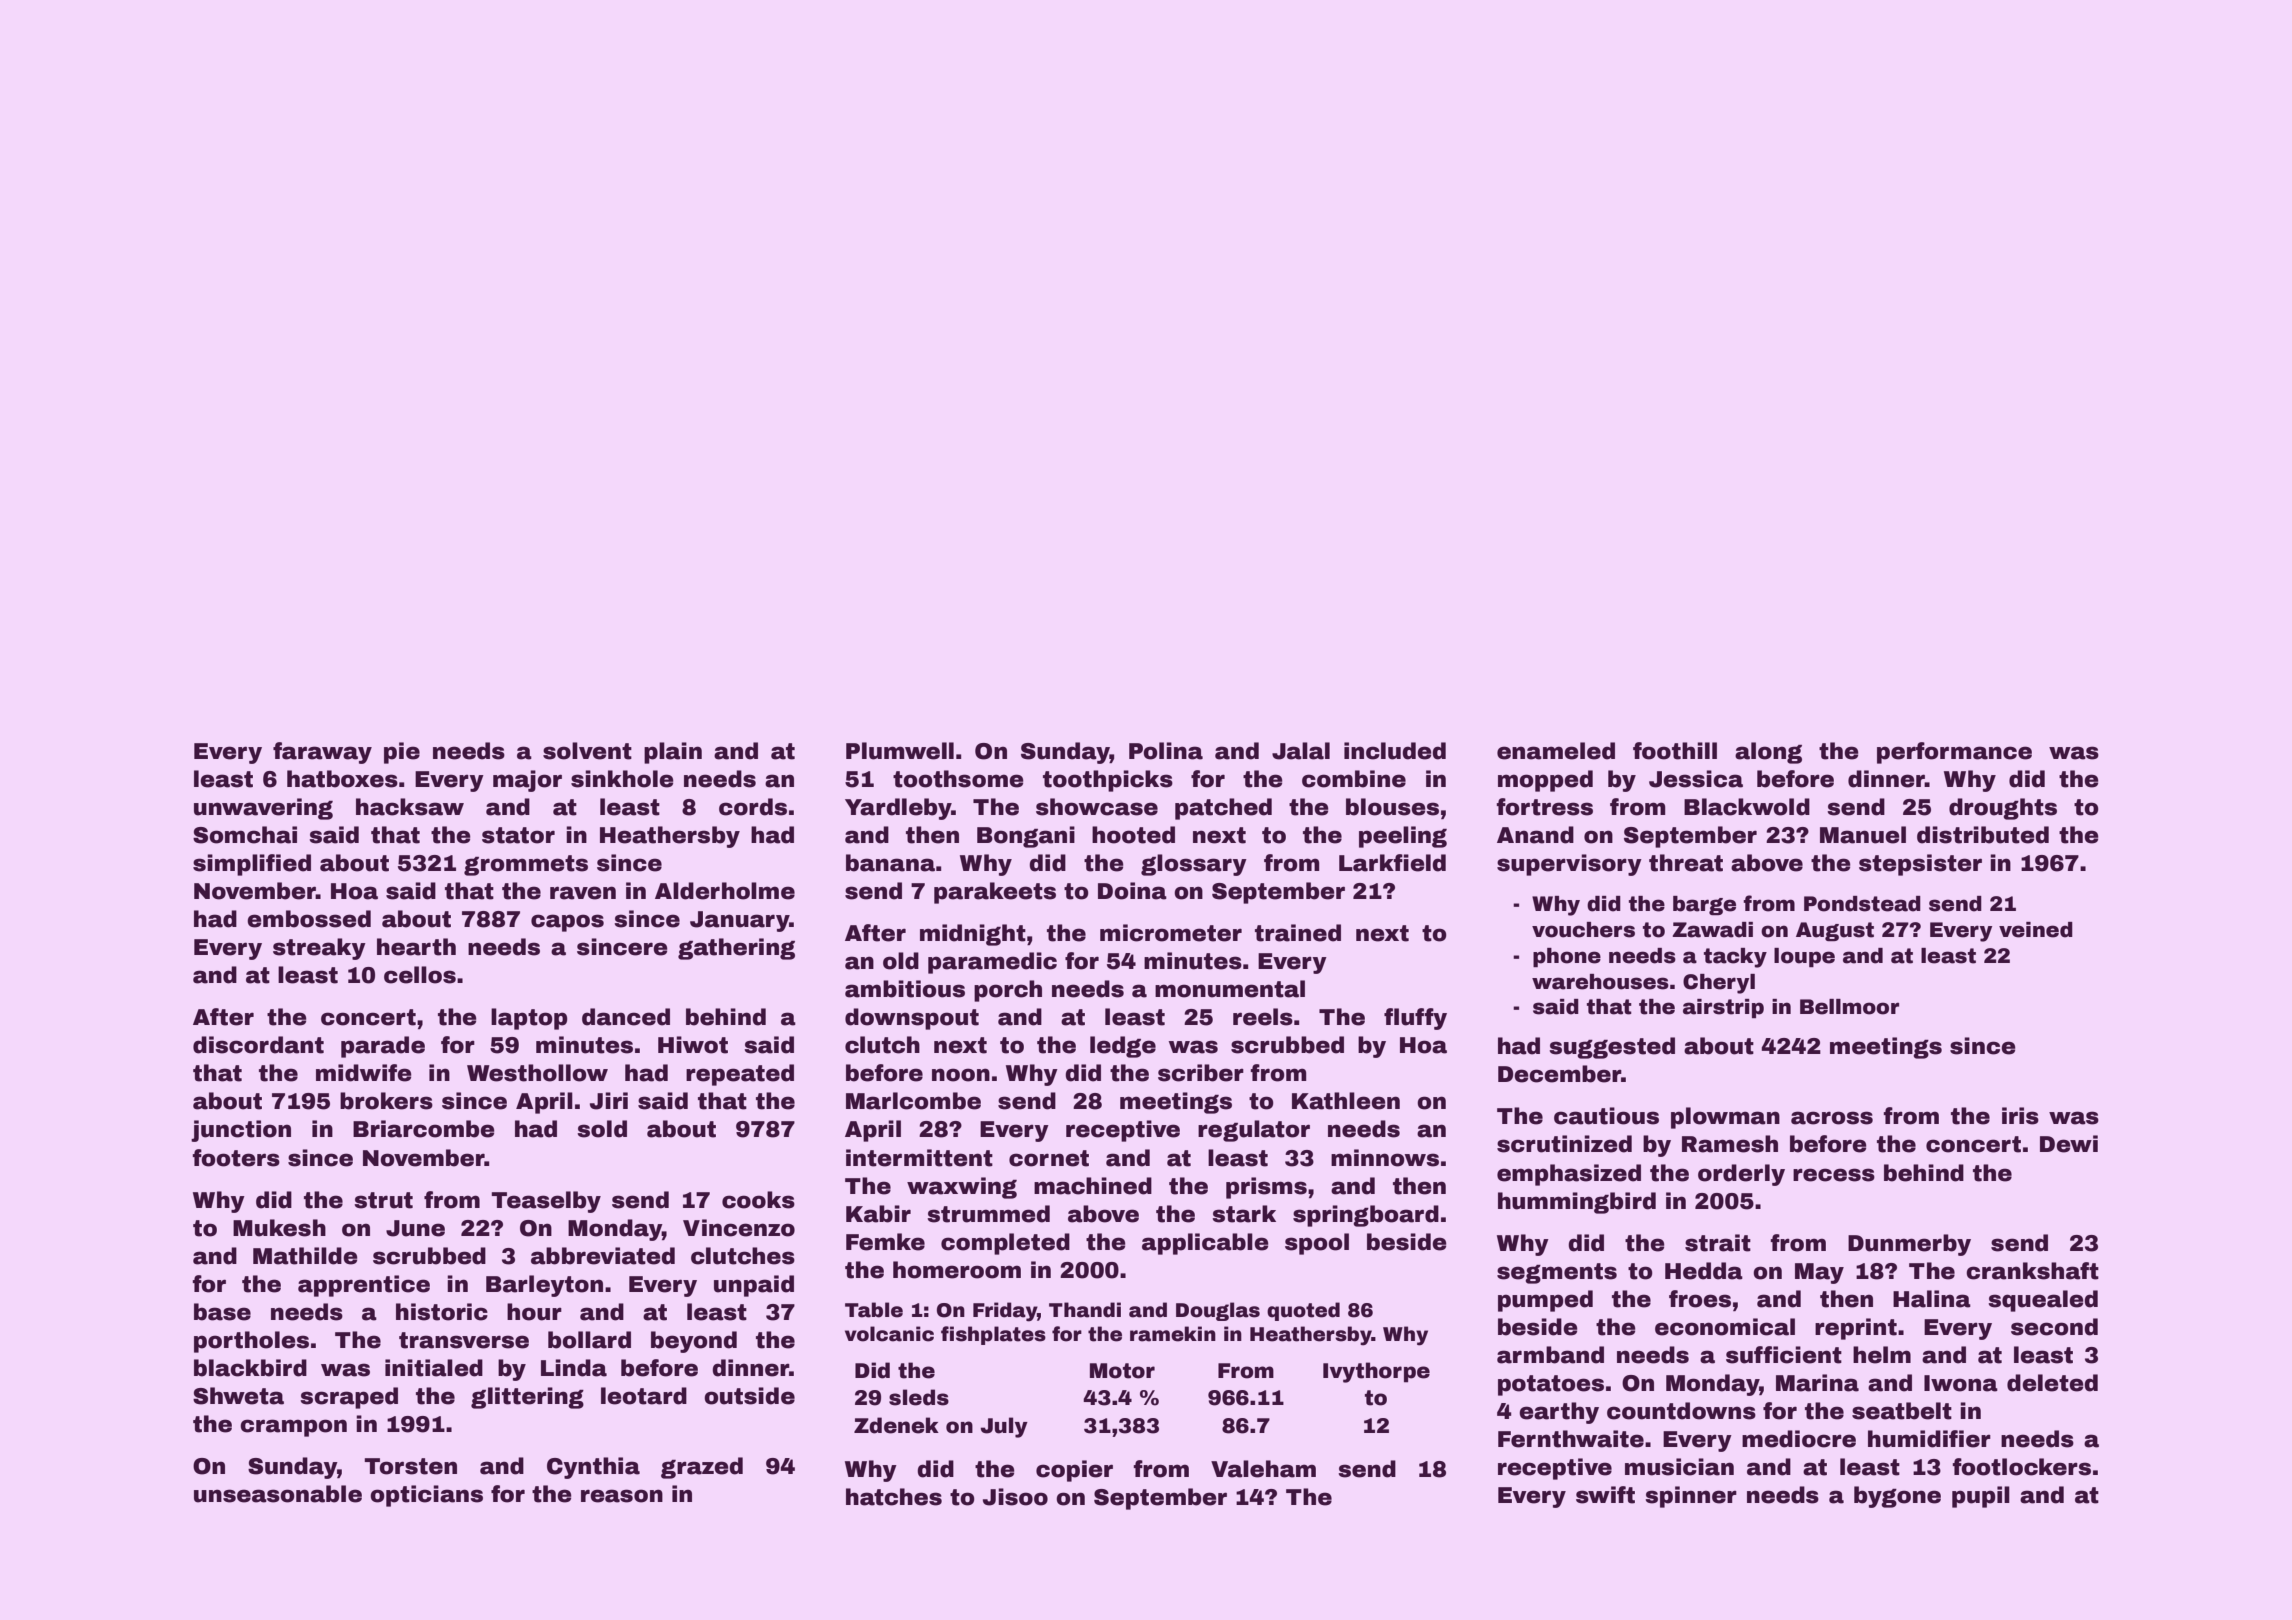  Describe the element at coordinates (527, 781) in the screenshot. I see `major` at that location.
